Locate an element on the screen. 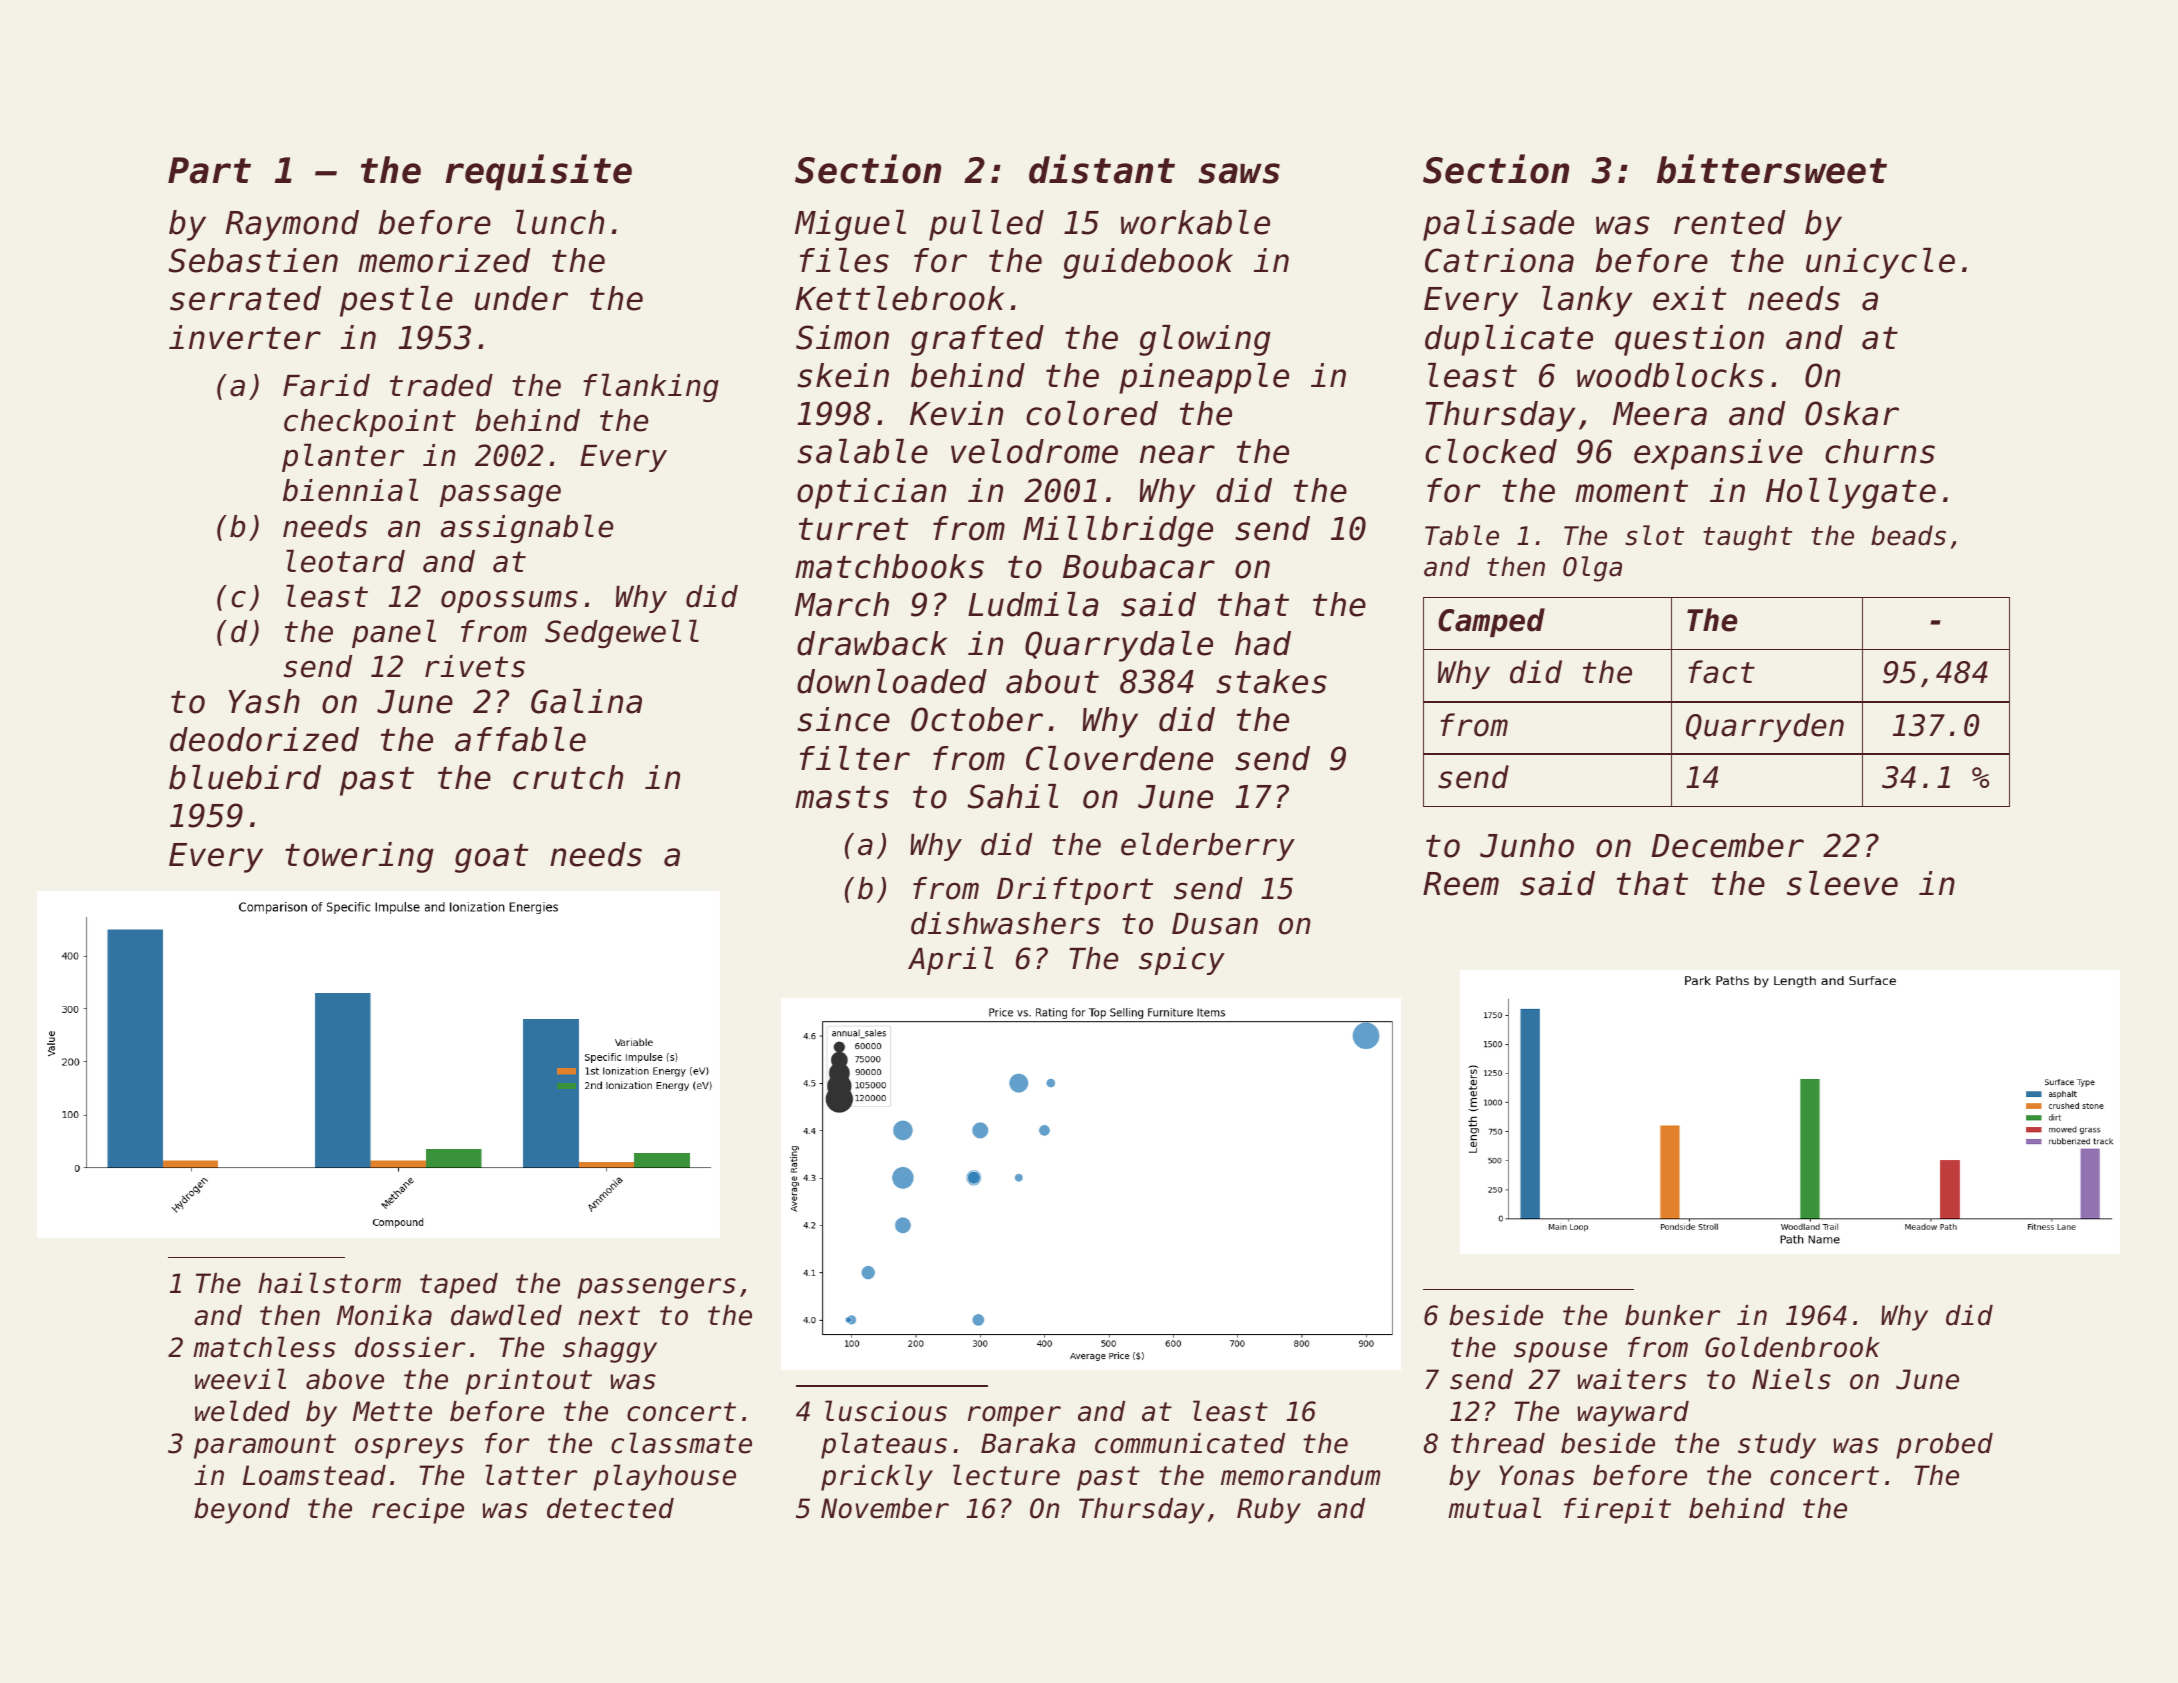 This screenshot has width=2178, height=1683. probed is located at coordinates (1944, 1446).
